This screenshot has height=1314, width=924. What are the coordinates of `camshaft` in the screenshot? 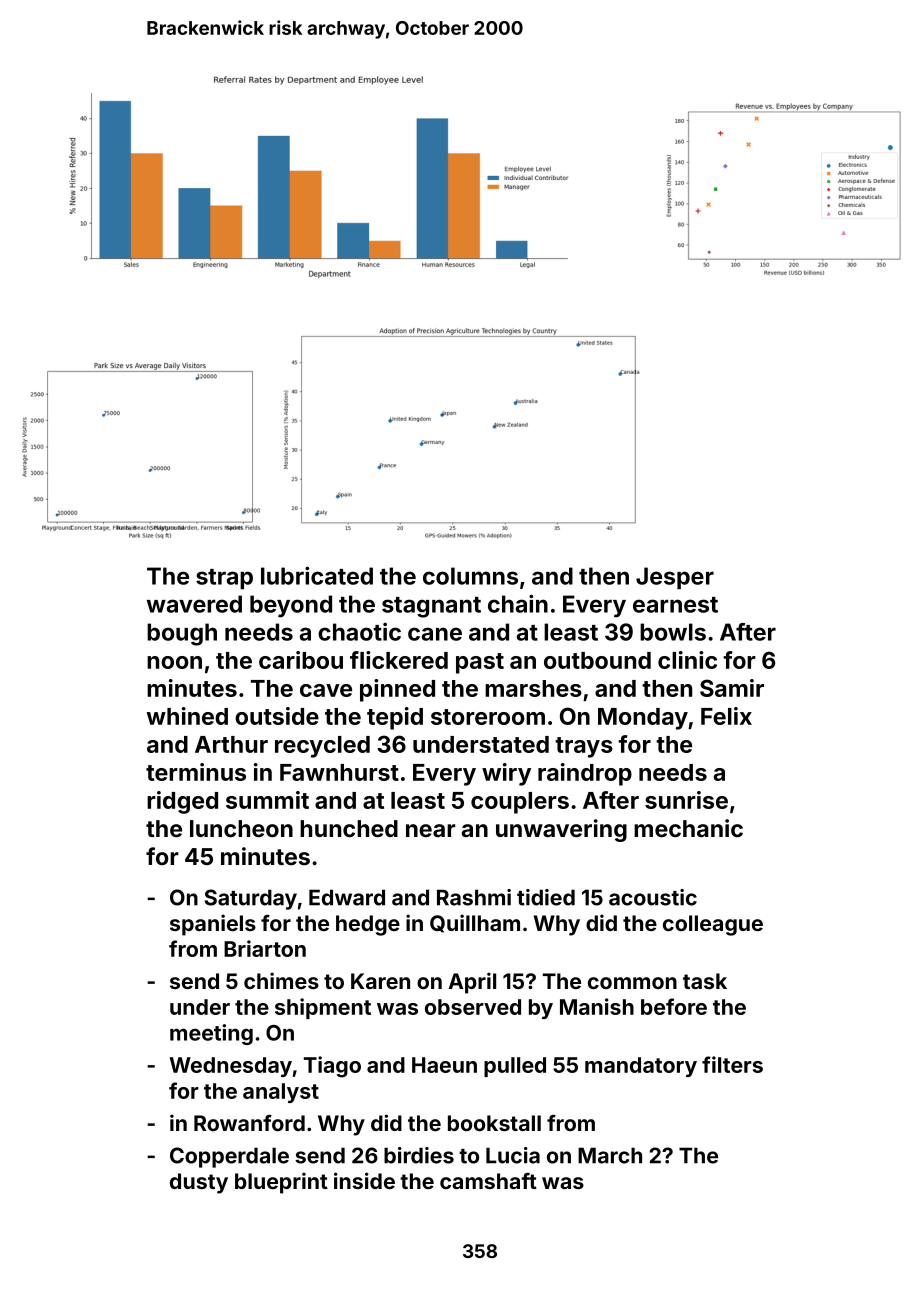 It's located at (488, 1181).
